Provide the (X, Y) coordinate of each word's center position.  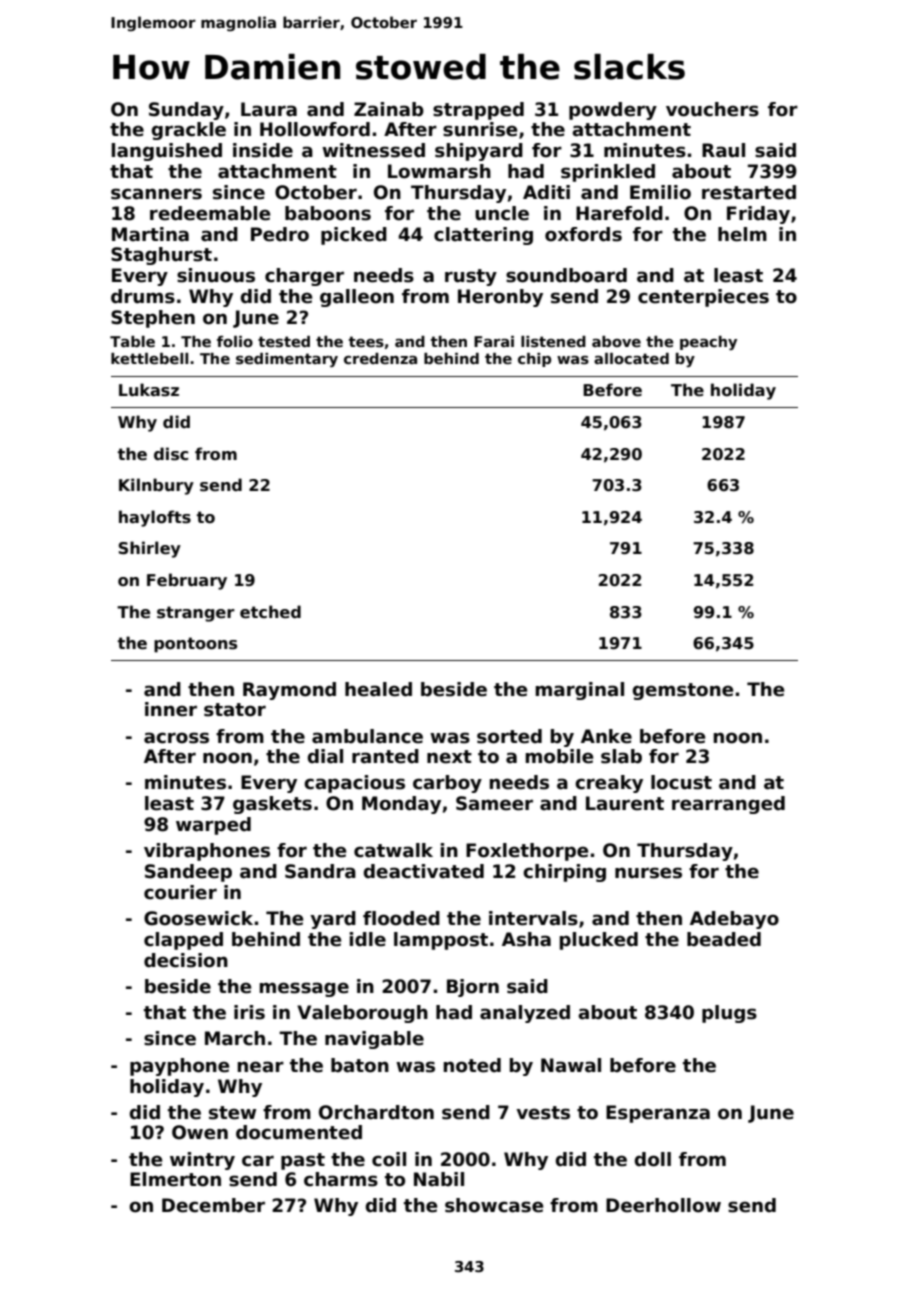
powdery (613, 111)
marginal (579, 691)
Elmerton (175, 1179)
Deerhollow (663, 1205)
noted (472, 1065)
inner (171, 709)
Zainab (389, 109)
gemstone (683, 691)
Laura (269, 109)
